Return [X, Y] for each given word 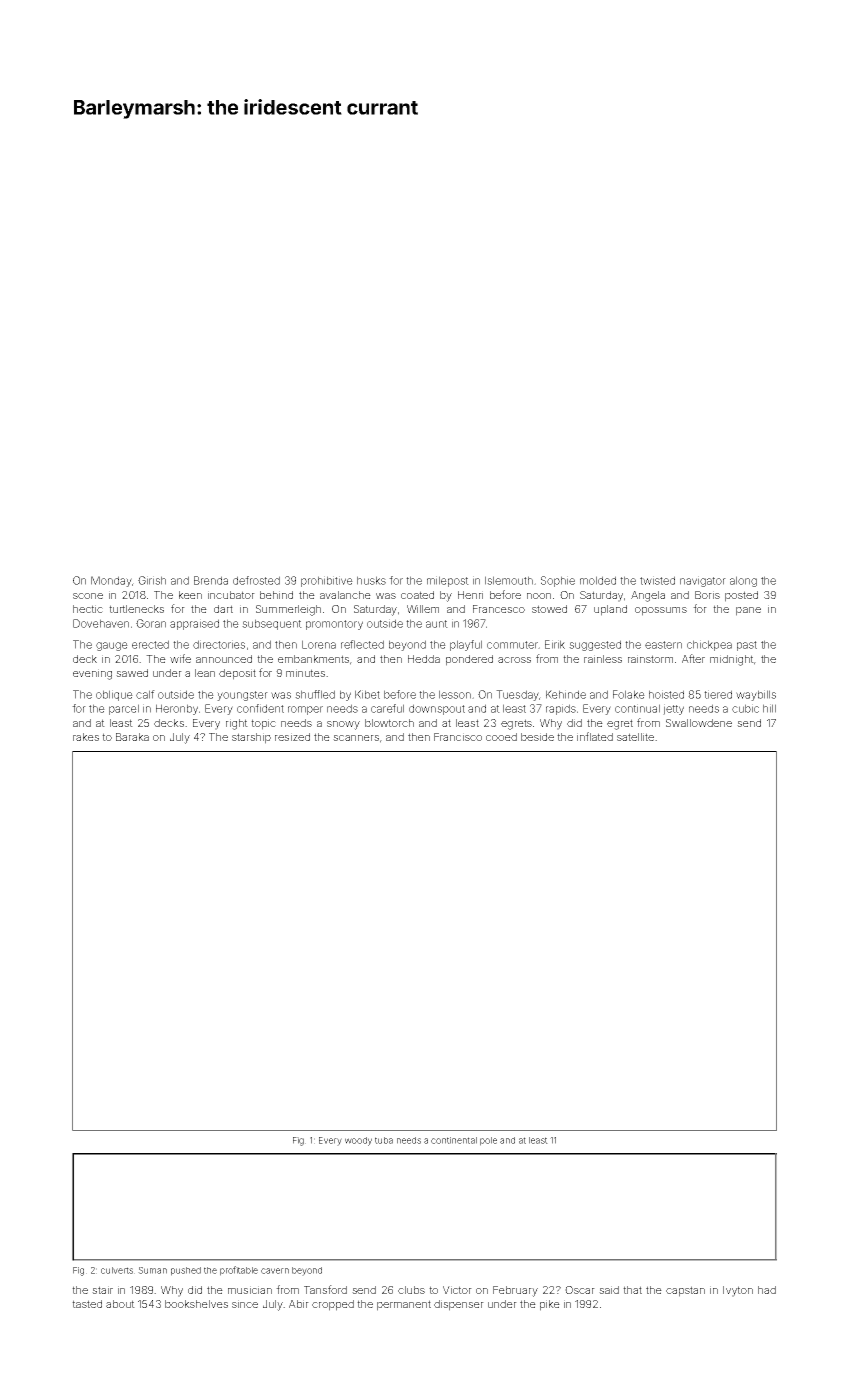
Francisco [458, 737]
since [245, 1304]
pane [748, 611]
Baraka [132, 737]
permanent [404, 1305]
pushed [186, 1271]
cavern [275, 1271]
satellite [635, 737]
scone [88, 596]
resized [292, 737]
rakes [86, 737]
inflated [595, 736]
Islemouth [509, 580]
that [632, 1290]
